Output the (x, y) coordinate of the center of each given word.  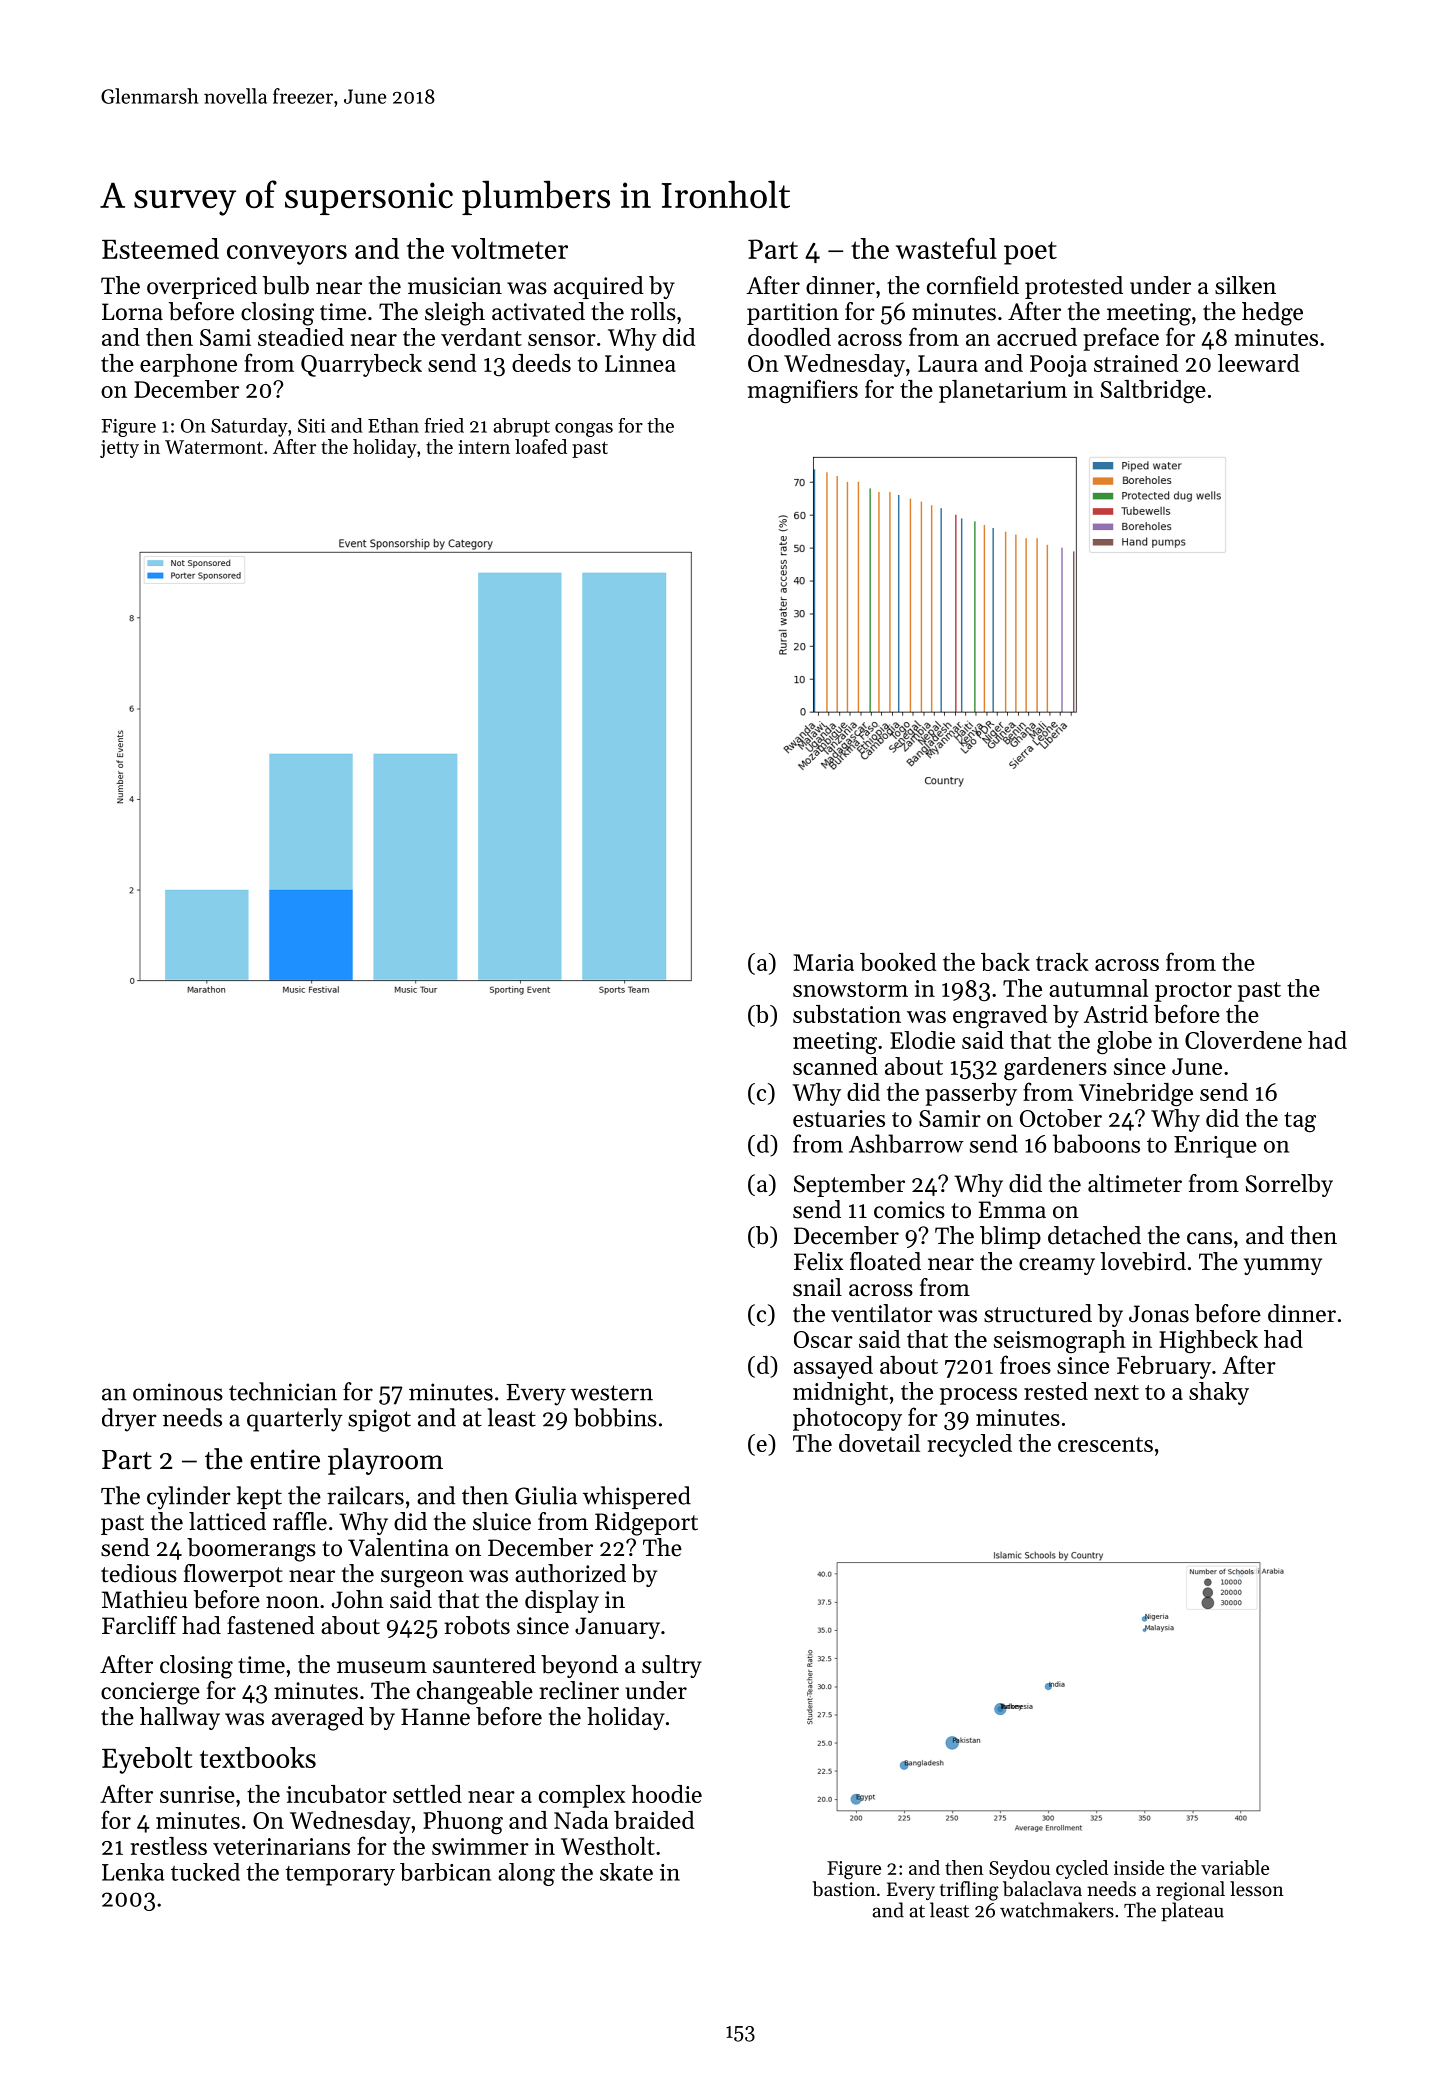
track (1062, 962)
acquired (599, 287)
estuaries (839, 1118)
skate (626, 1872)
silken (1245, 285)
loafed (541, 446)
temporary (340, 1876)
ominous (178, 1392)
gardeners (1055, 1069)
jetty (119, 449)
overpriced (202, 287)
